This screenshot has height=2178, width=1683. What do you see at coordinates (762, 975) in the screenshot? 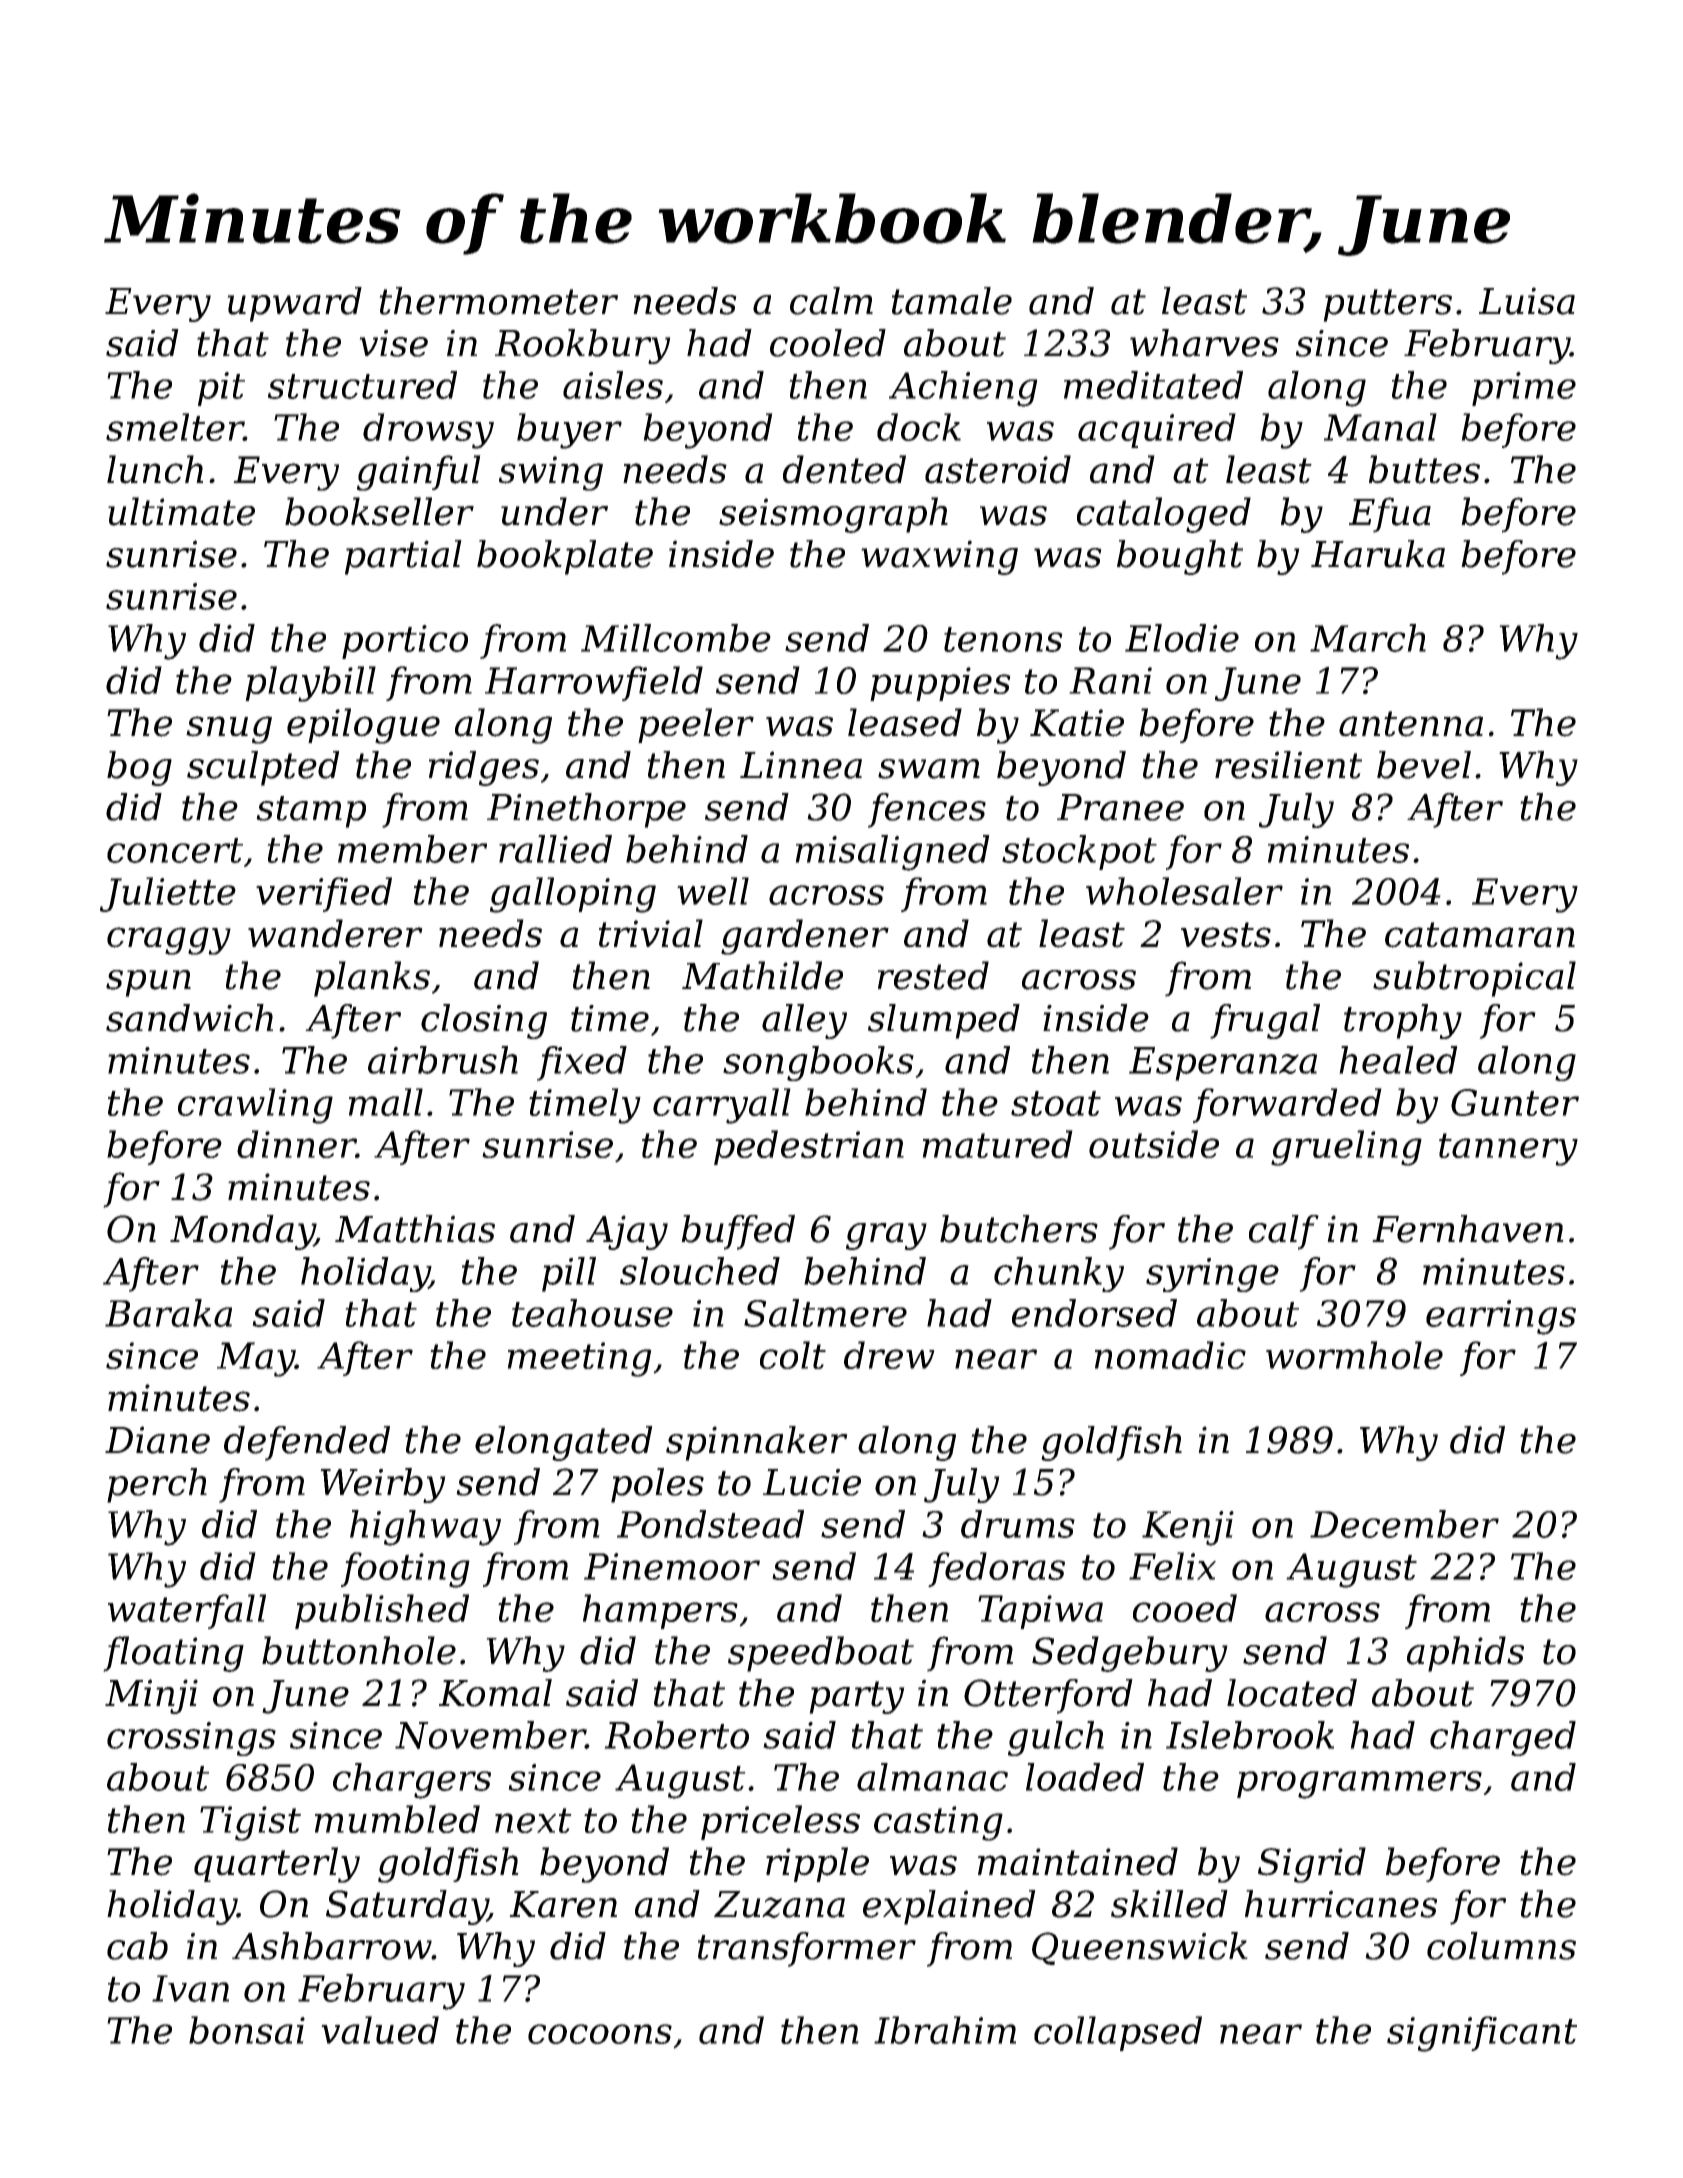
I see `Mathilde` at bounding box center [762, 975].
